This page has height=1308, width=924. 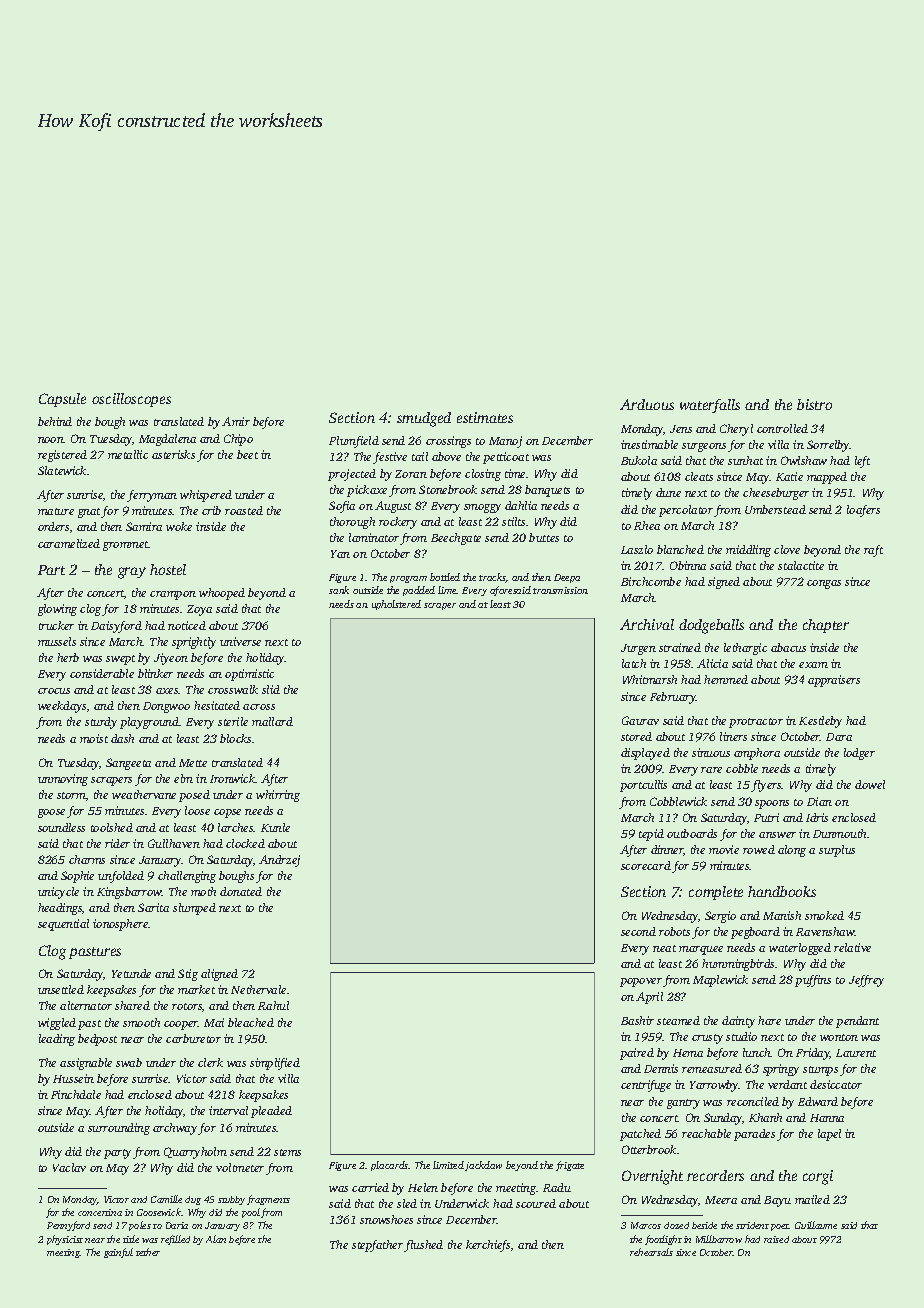 I want to click on Katie, so click(x=789, y=476).
